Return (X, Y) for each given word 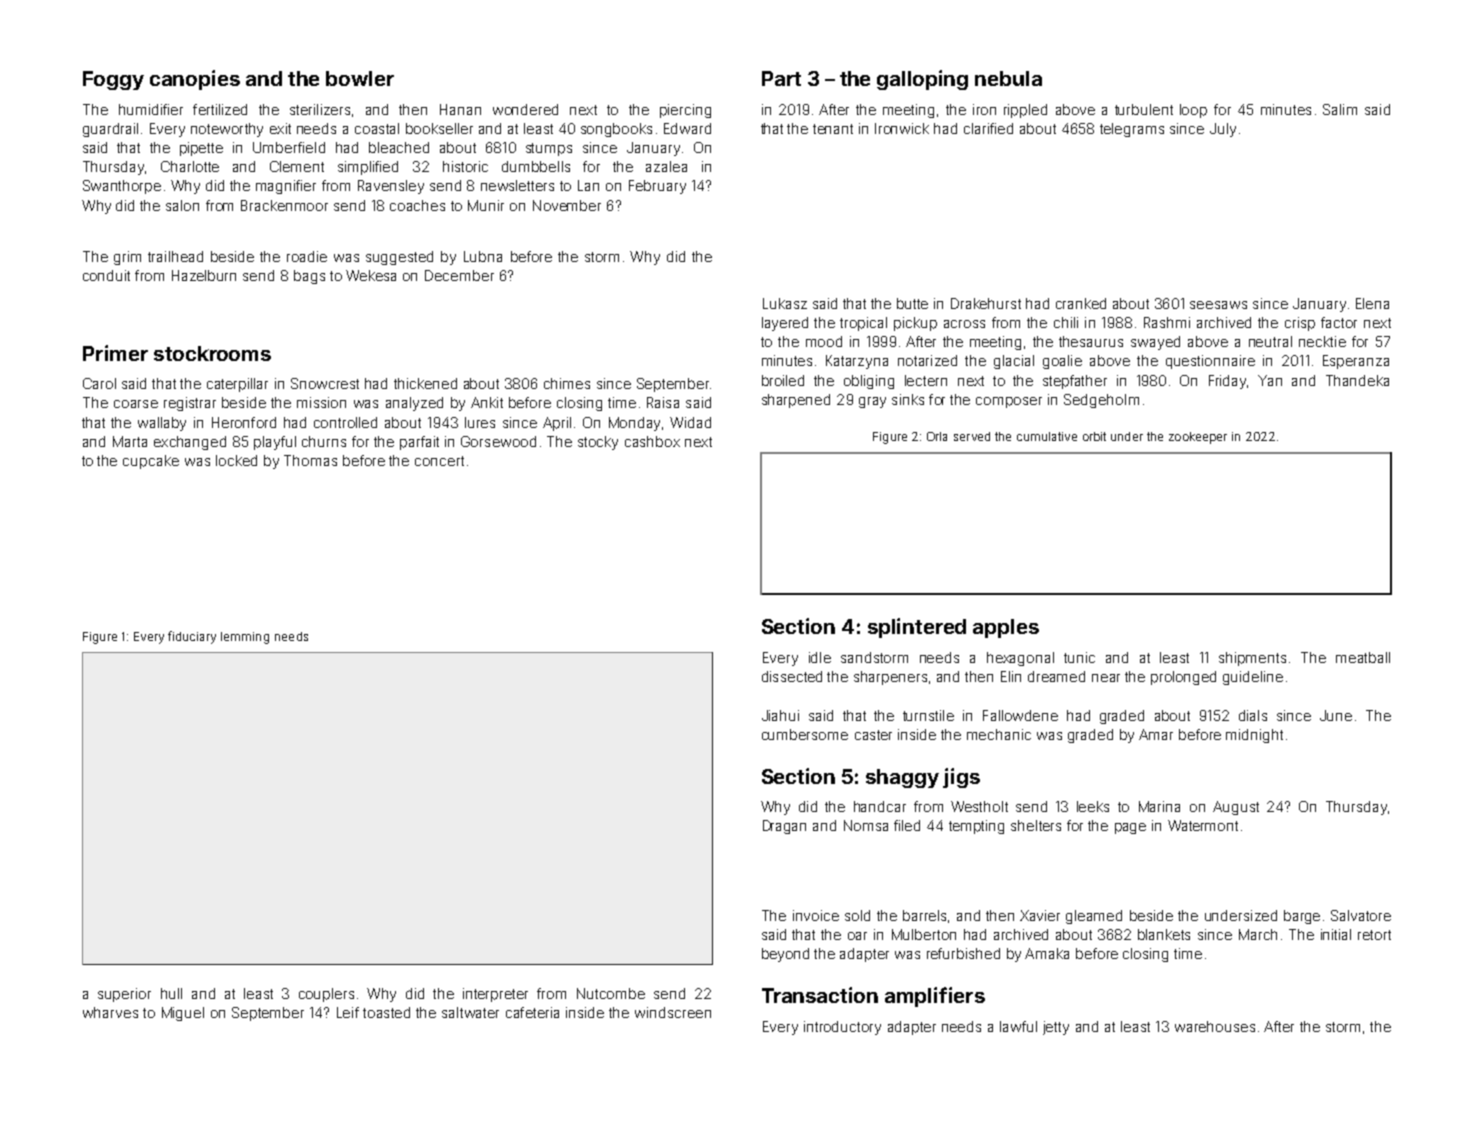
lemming (245, 638)
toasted (386, 1012)
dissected (792, 676)
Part (781, 78)
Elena (1372, 303)
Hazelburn (204, 275)
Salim (1340, 109)
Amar (1156, 734)
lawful (1018, 1026)
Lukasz (785, 303)
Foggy (113, 80)
